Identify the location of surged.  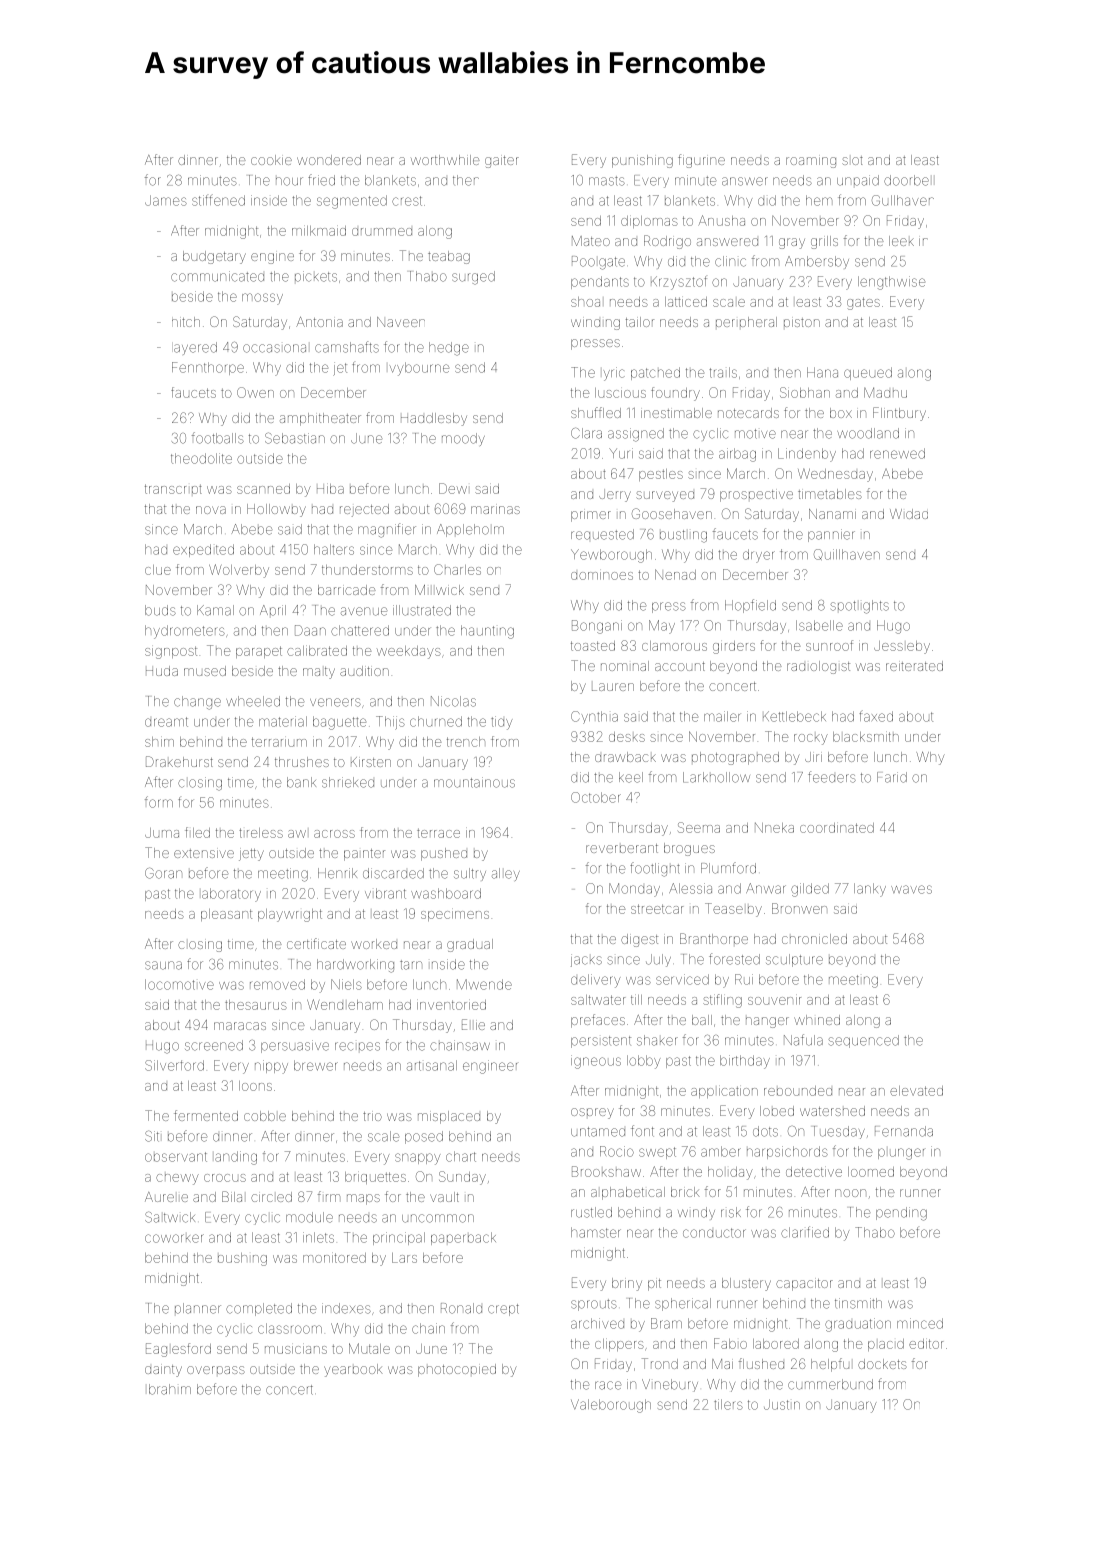
(473, 278).
